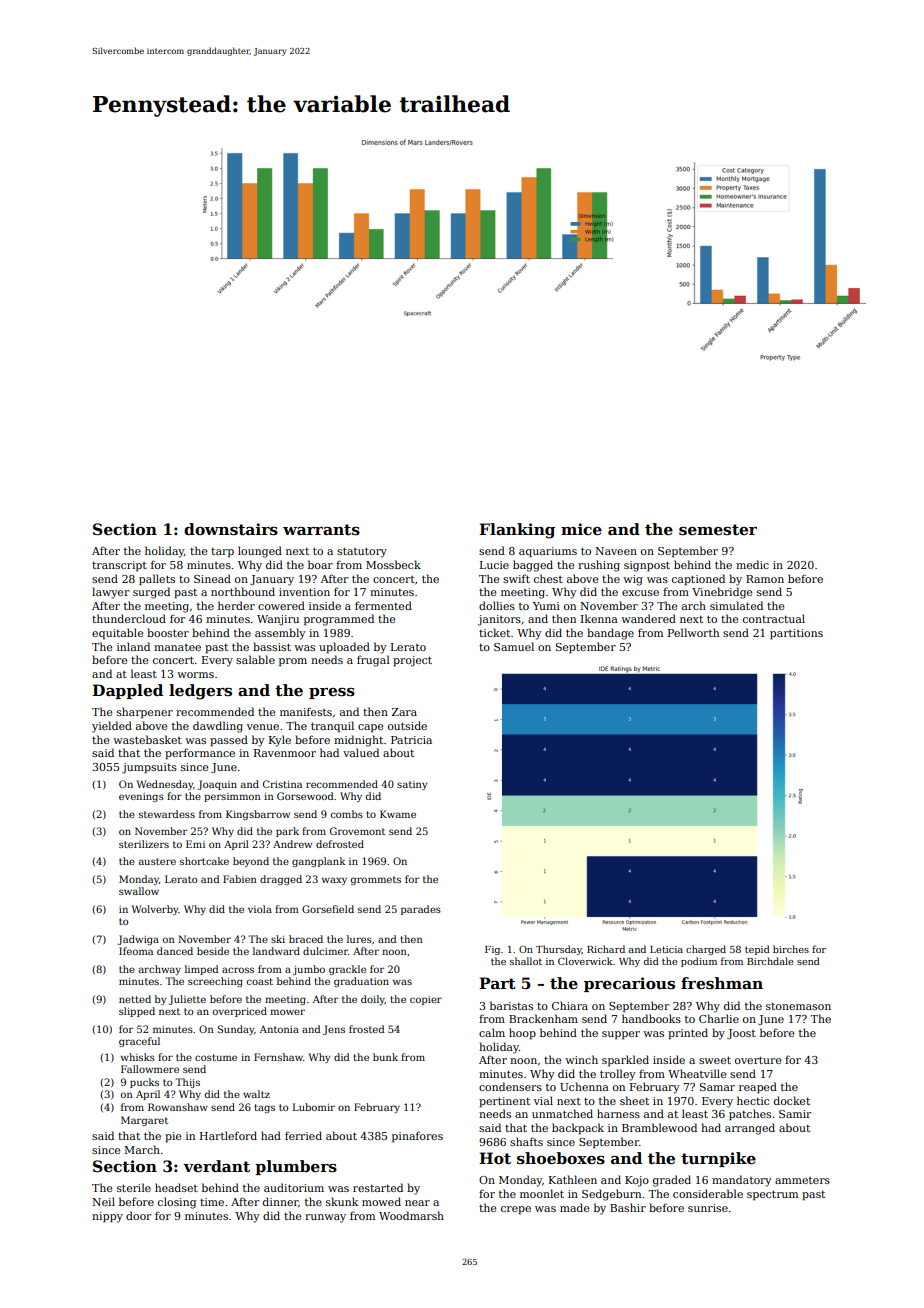 The image size is (924, 1308). What do you see at coordinates (216, 1166) in the image?
I see `verdant` at bounding box center [216, 1166].
